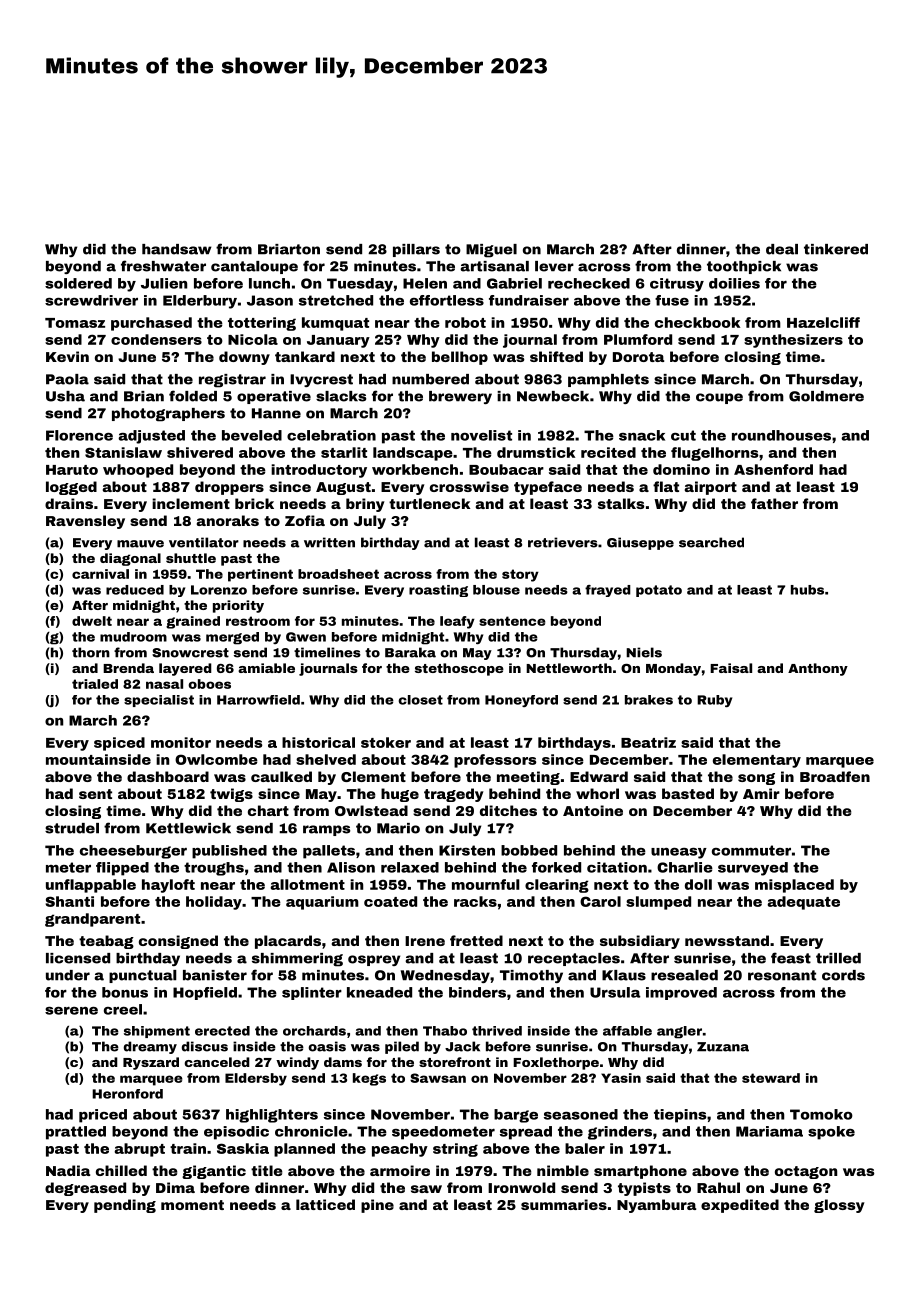 Image resolution: width=924 pixels, height=1308 pixels. What do you see at coordinates (421, 700) in the page?
I see `closet` at bounding box center [421, 700].
